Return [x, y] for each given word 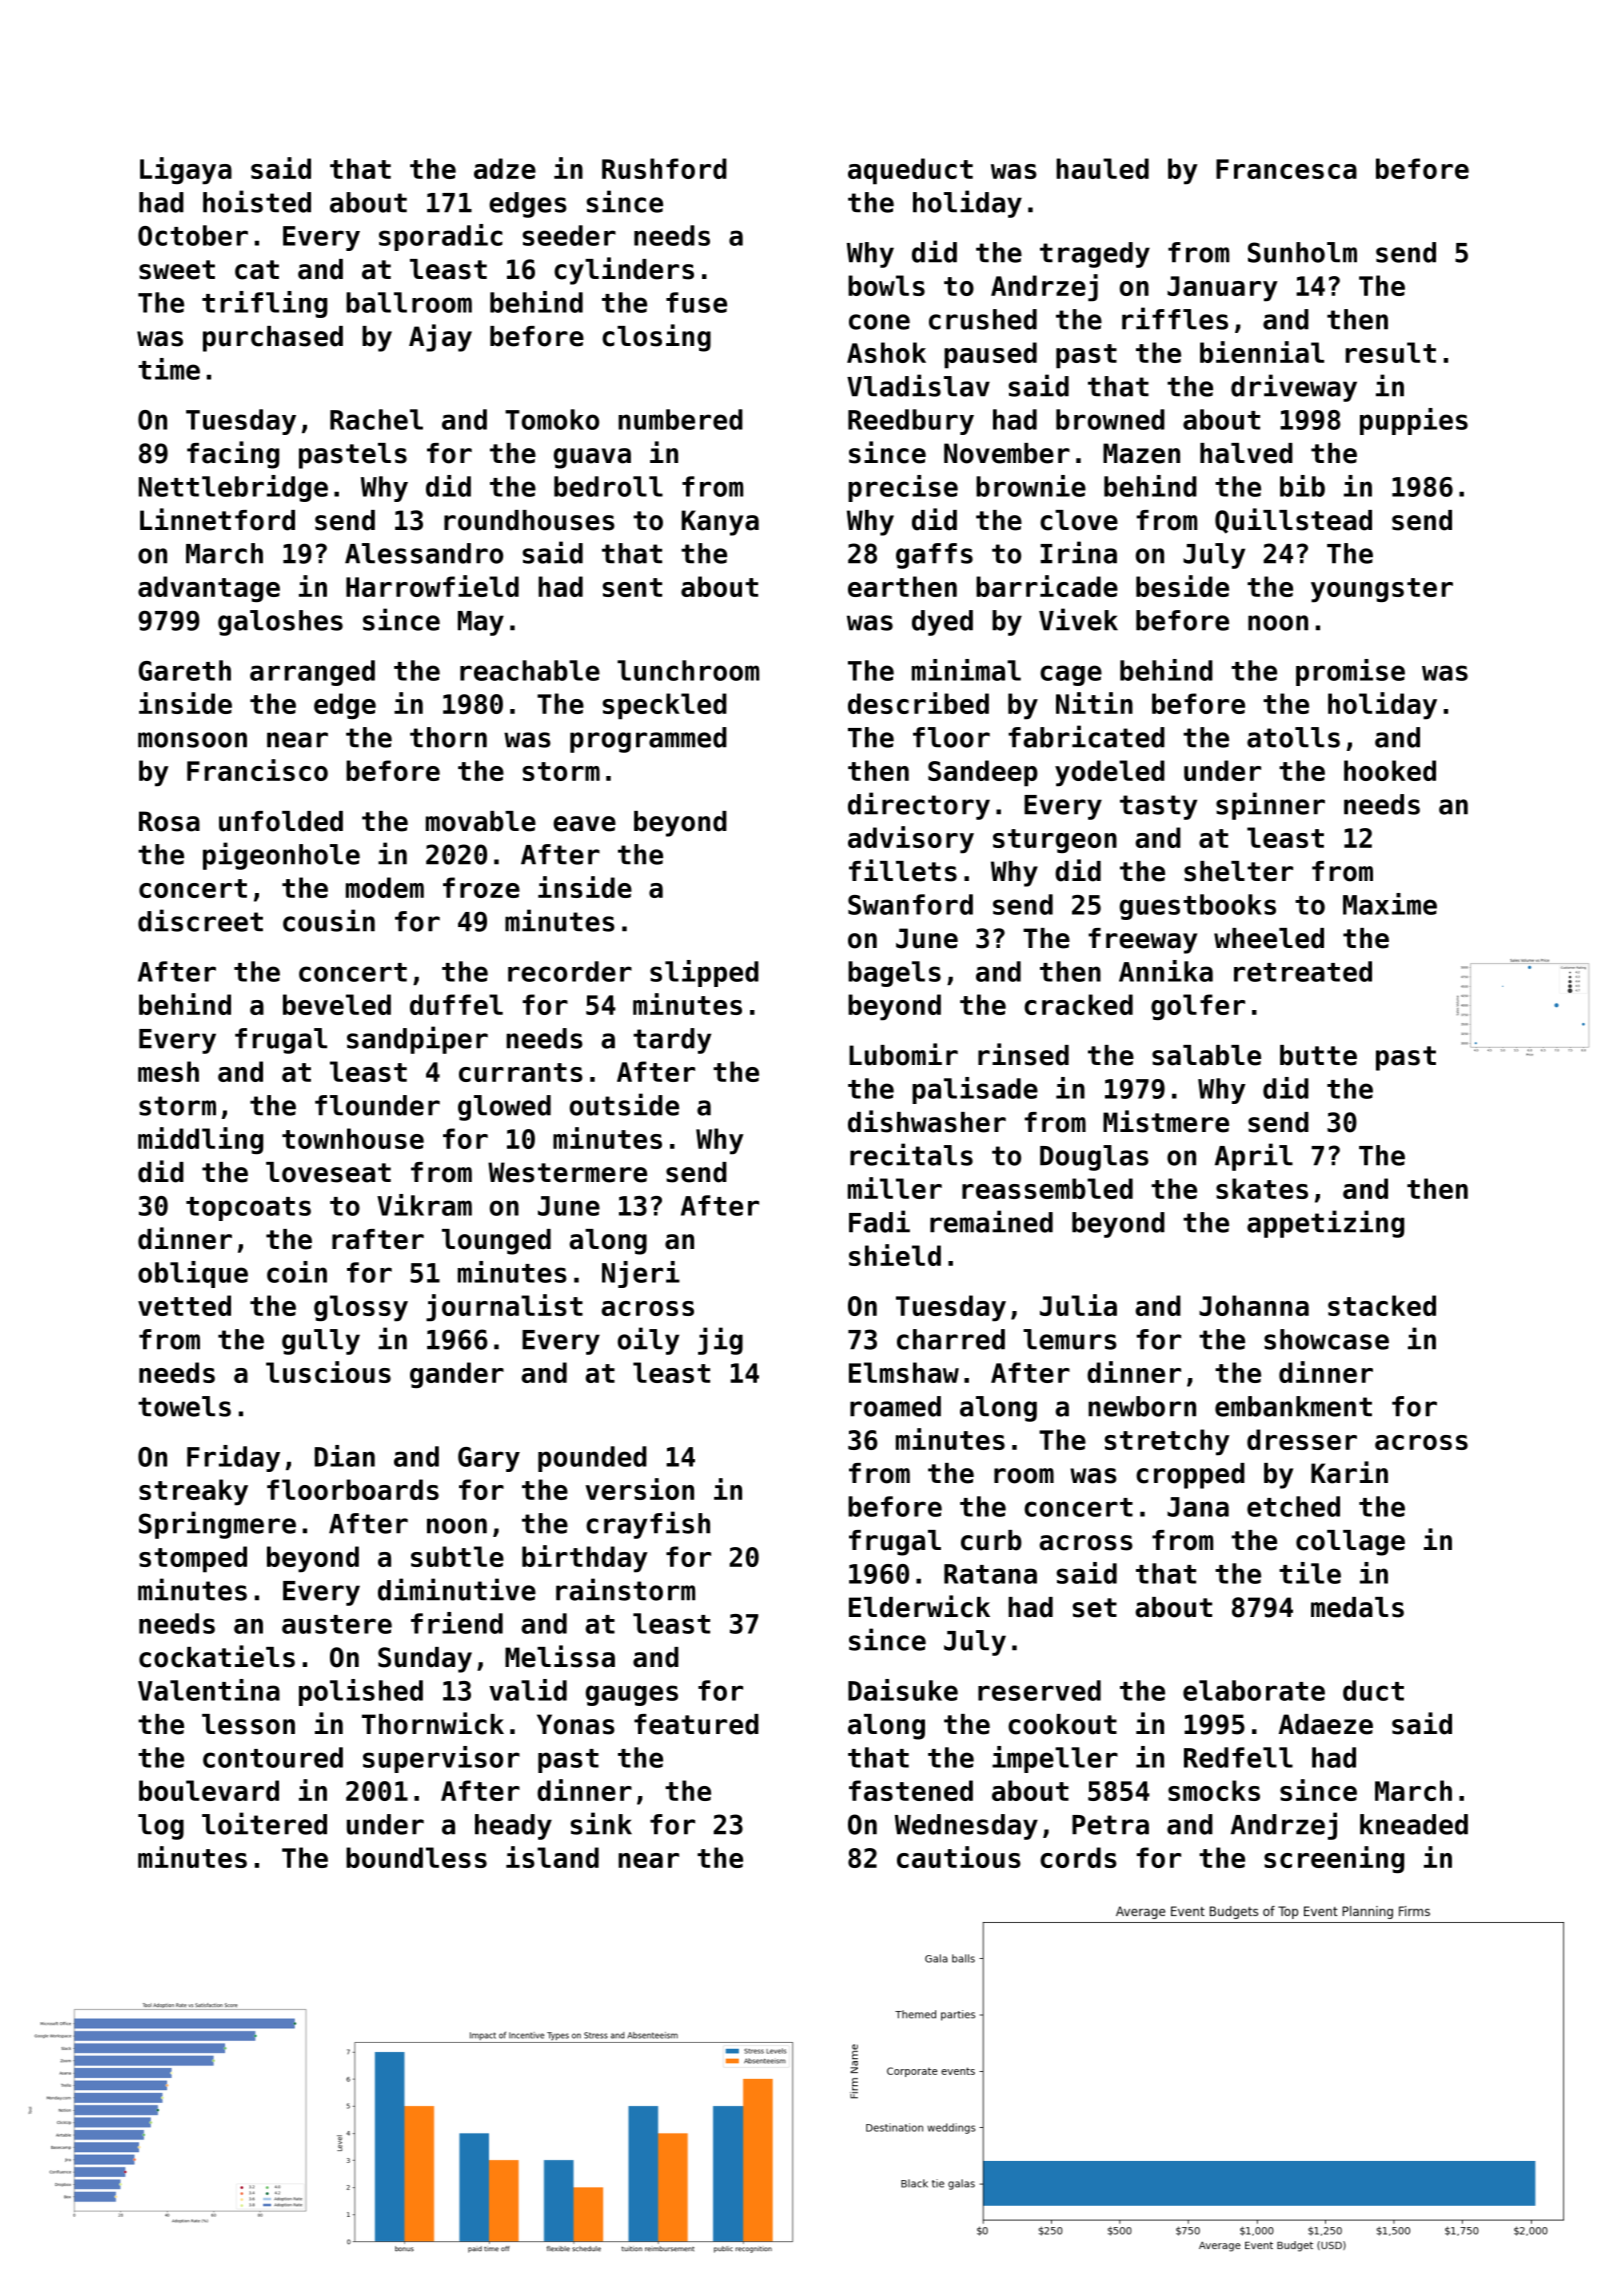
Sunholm [1302, 252]
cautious [959, 1857]
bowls [886, 285]
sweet [177, 270]
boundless [416, 1857]
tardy [672, 1041]
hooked [1390, 770]
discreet [200, 920]
